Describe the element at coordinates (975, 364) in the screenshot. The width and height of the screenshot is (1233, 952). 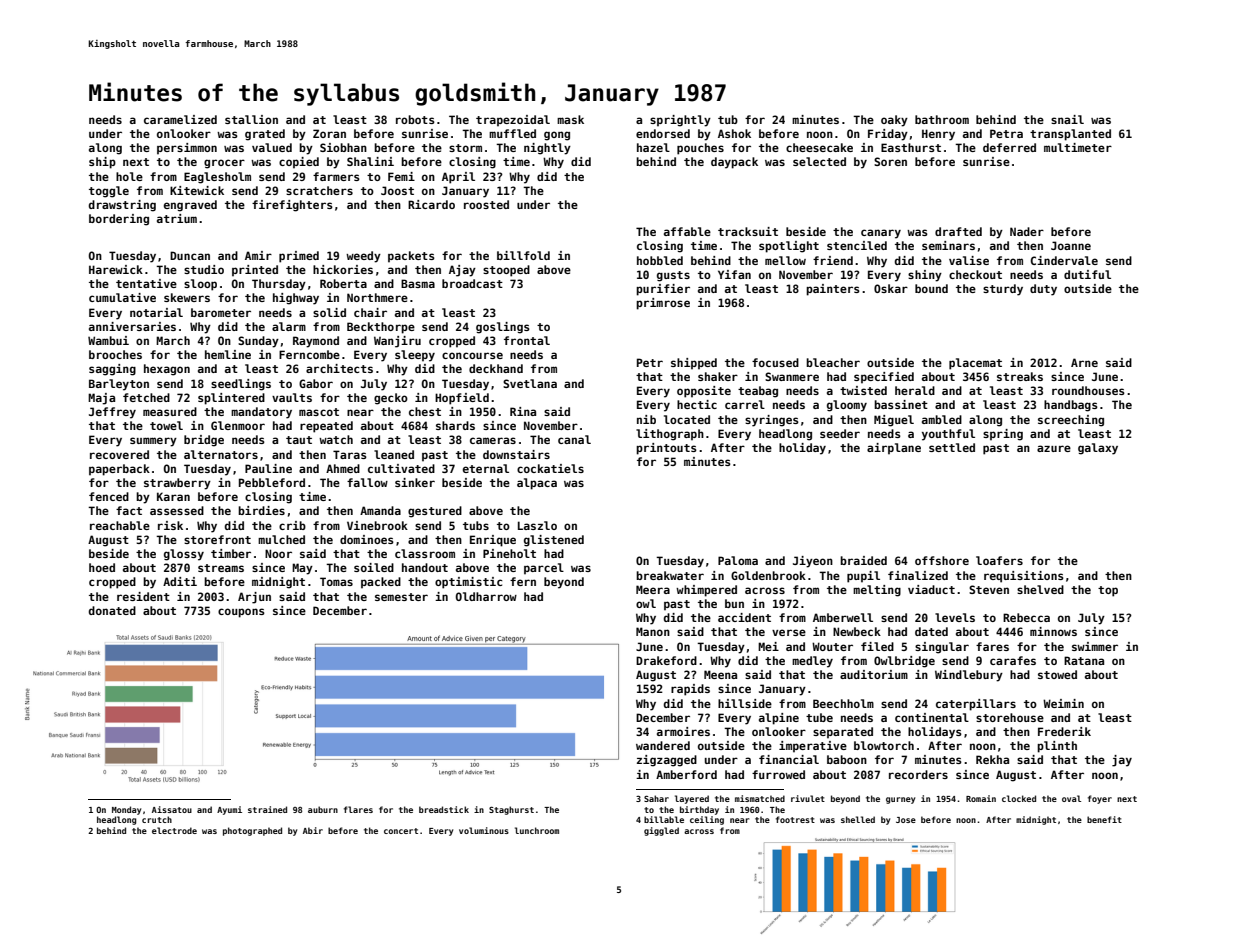
I see `placemat` at that location.
